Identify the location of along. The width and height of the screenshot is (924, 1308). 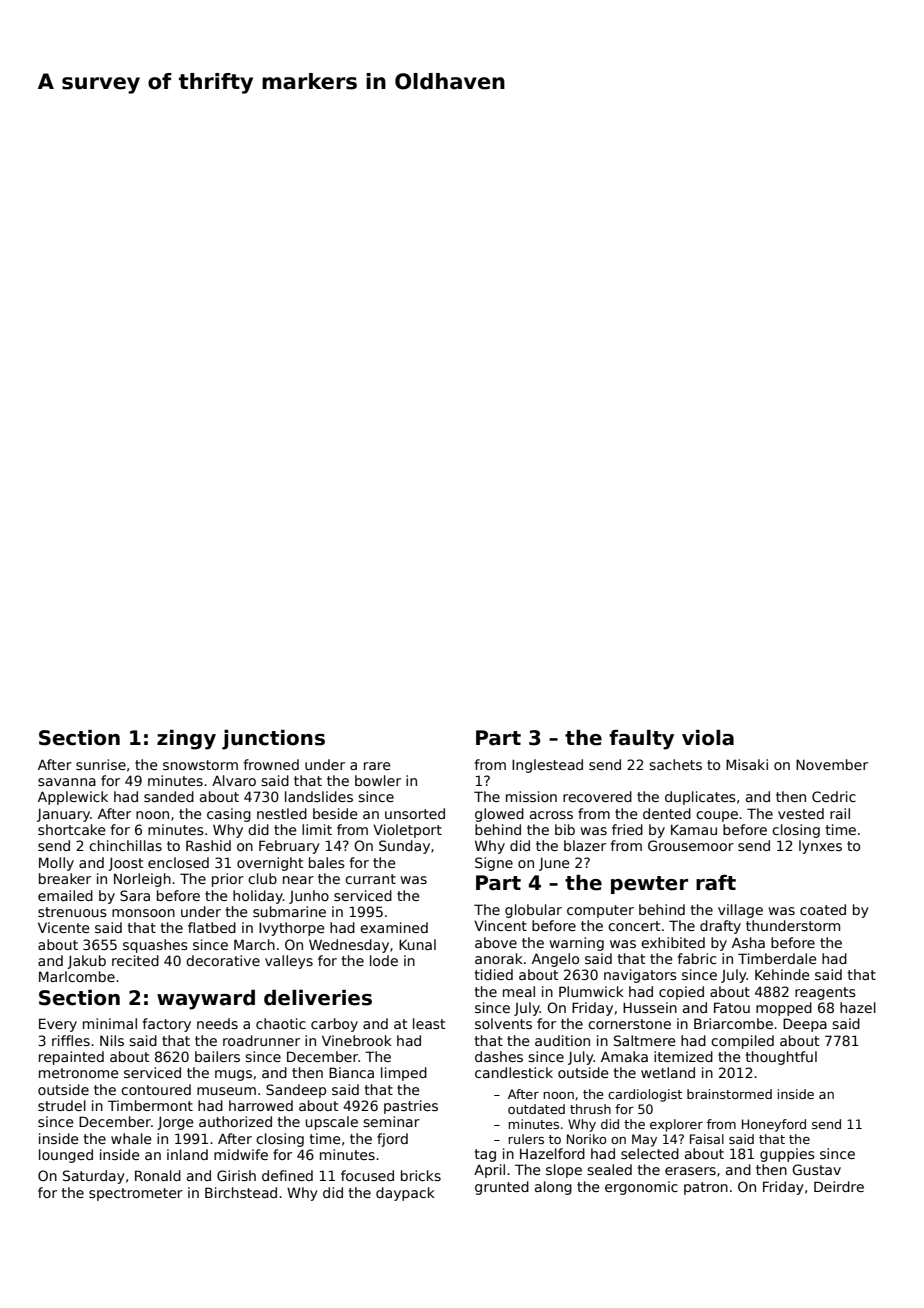
(553, 1188).
